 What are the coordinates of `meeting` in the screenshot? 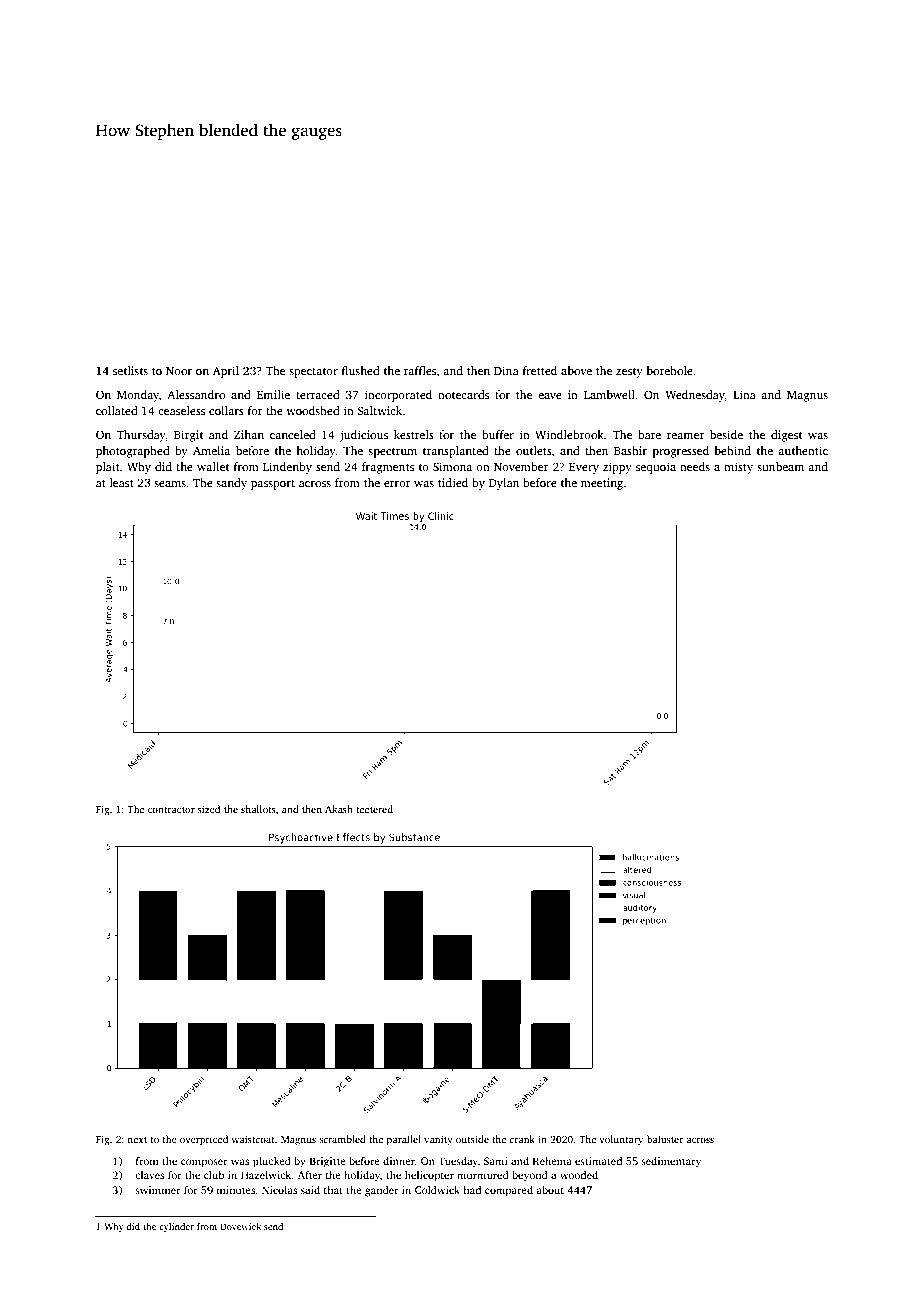 It's located at (602, 484).
